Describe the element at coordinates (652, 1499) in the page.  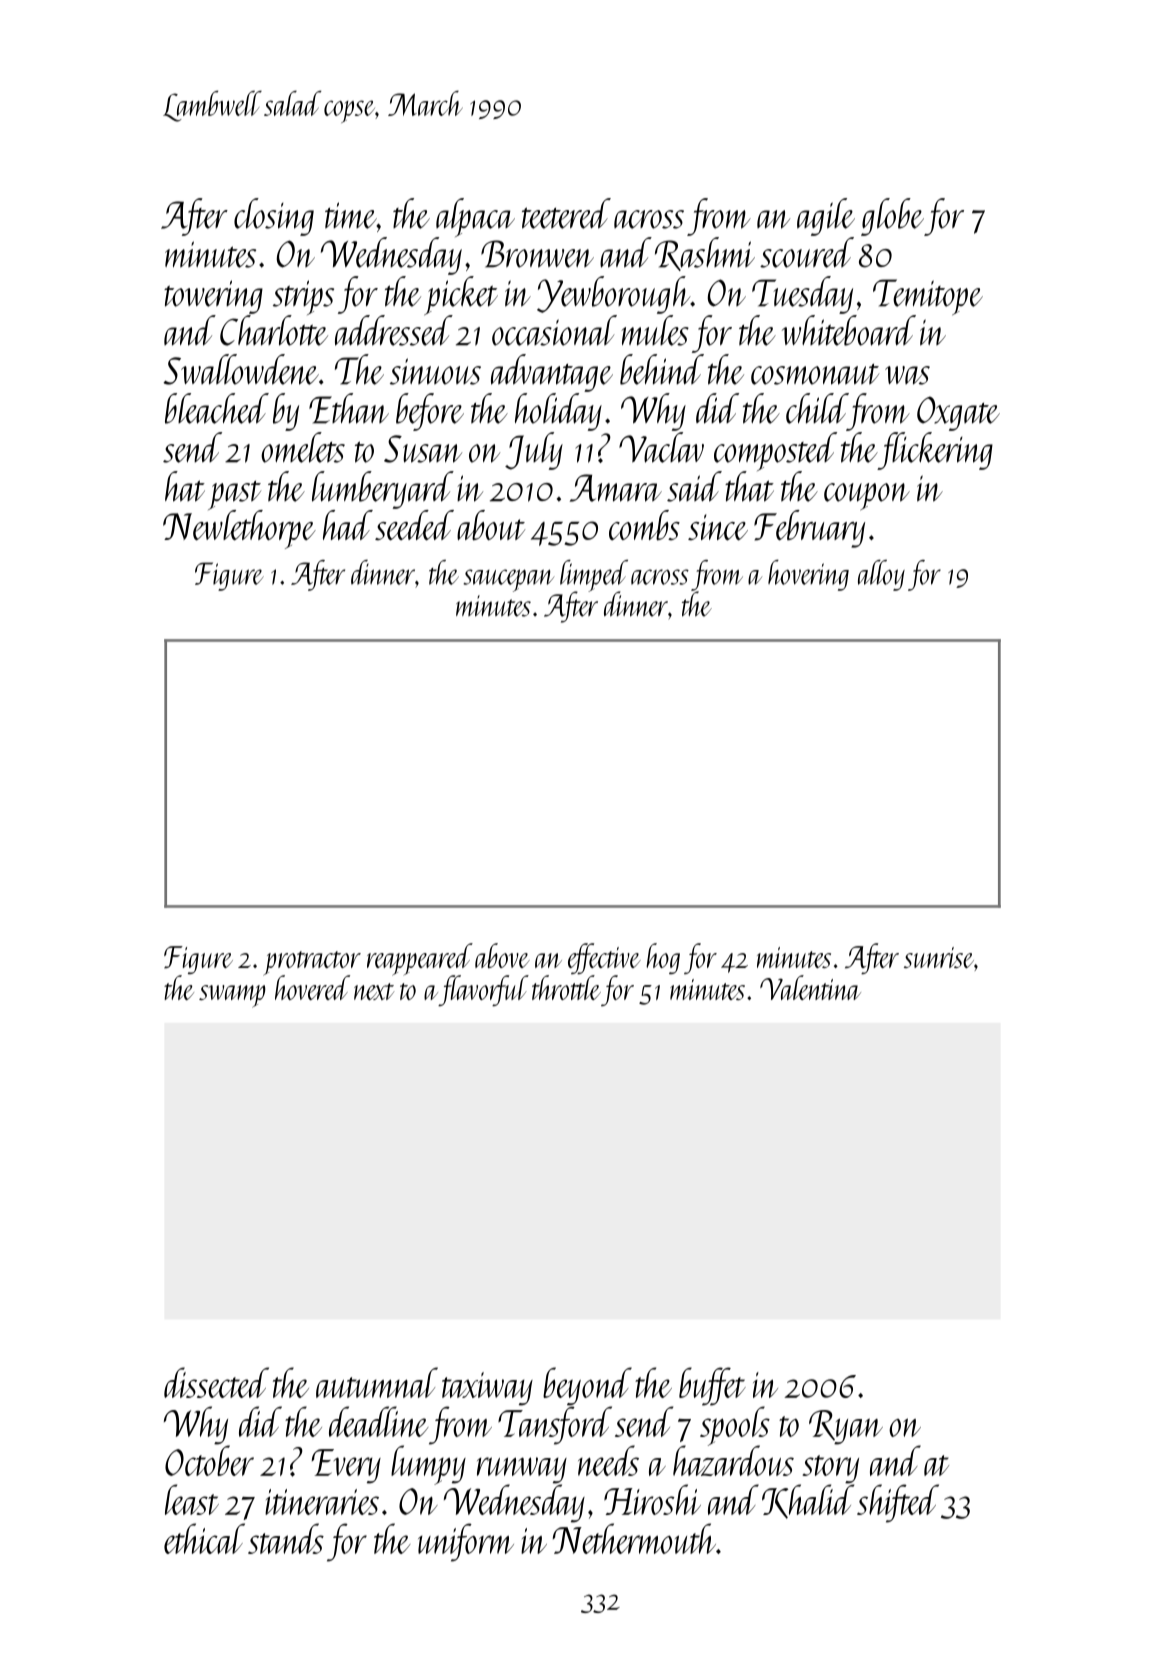
I see `Hiroshi` at that location.
